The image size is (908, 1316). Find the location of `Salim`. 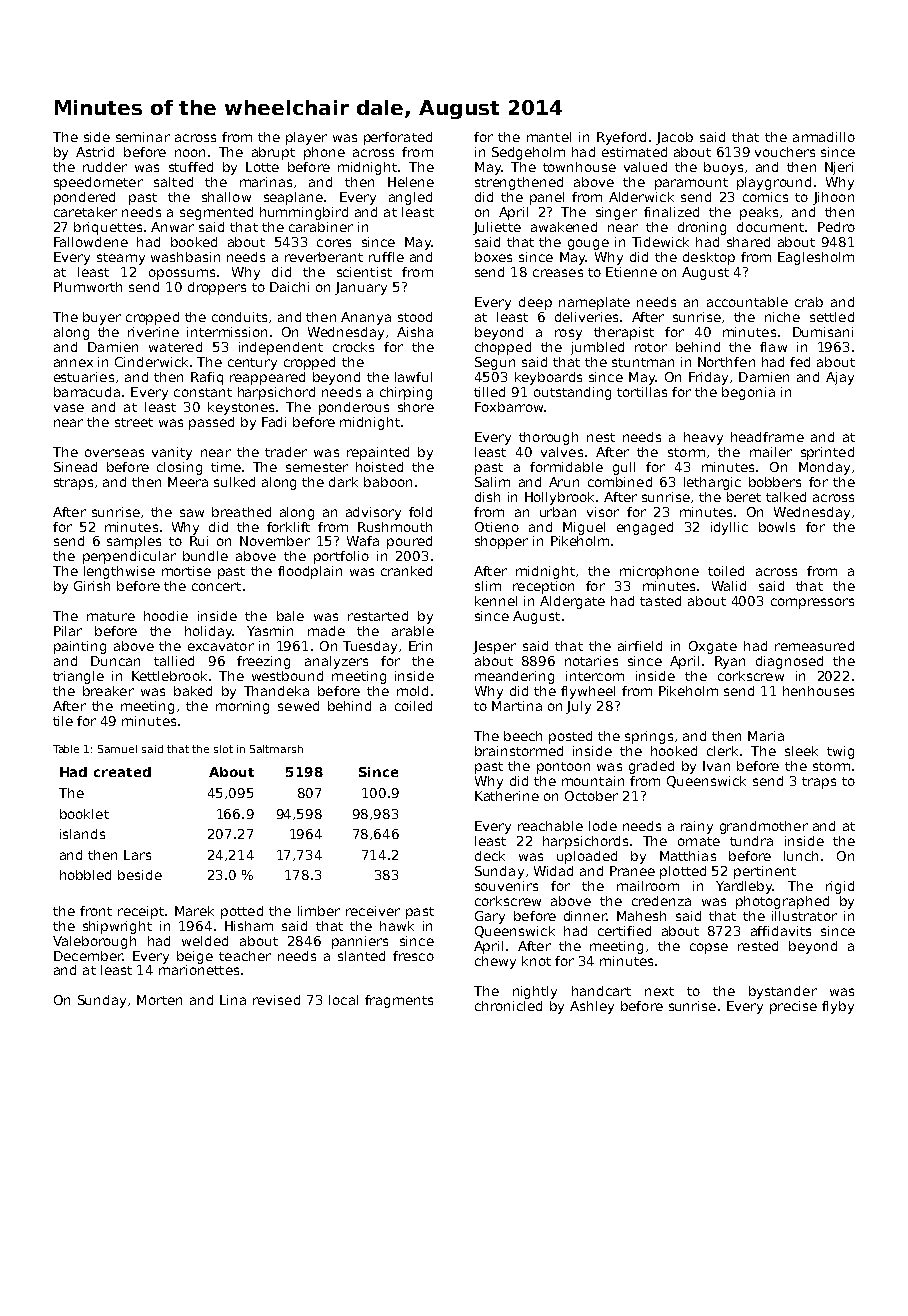

Salim is located at coordinates (492, 482).
